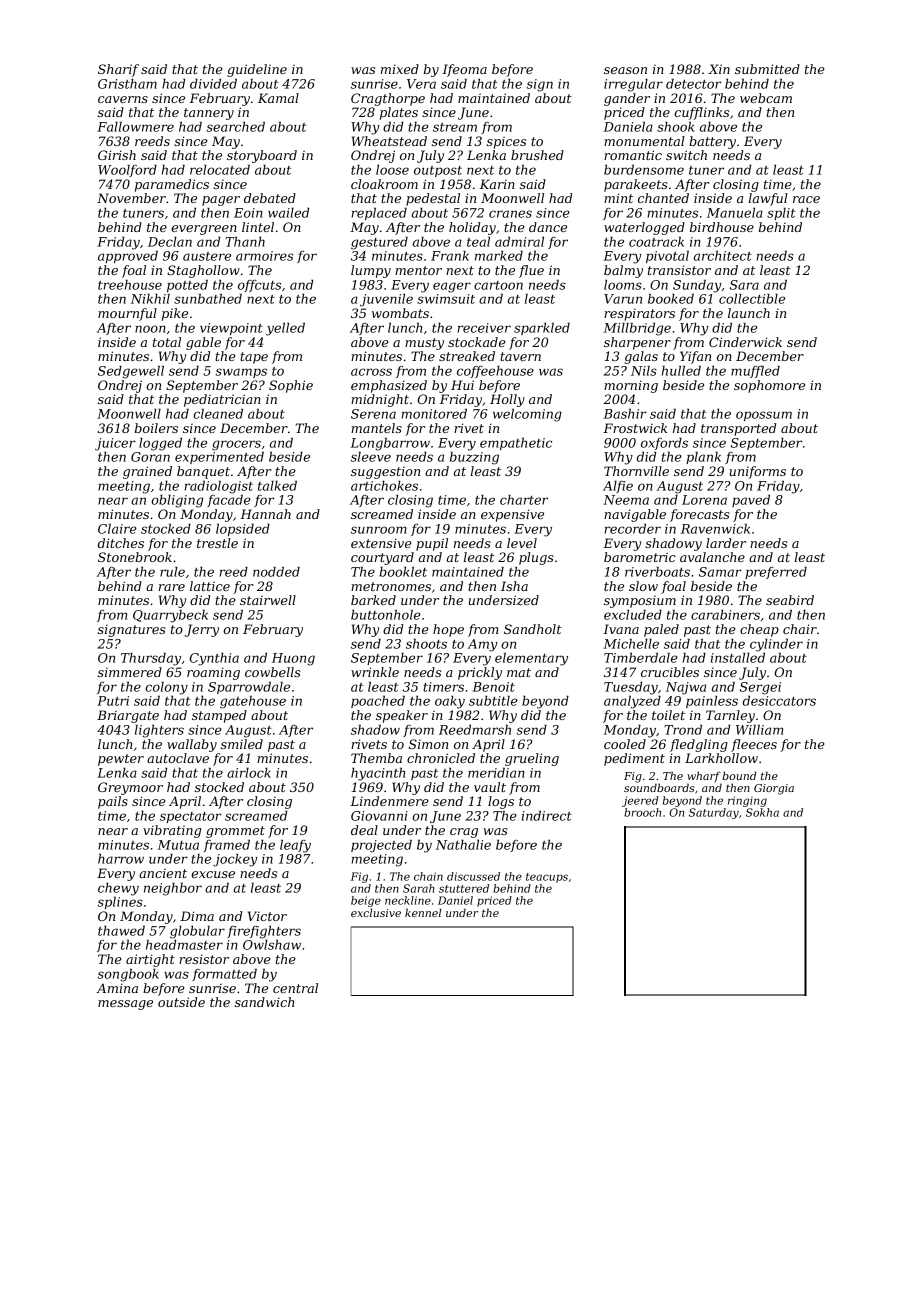 The height and width of the document is (1308, 924). What do you see at coordinates (455, 127) in the document?
I see `stream` at bounding box center [455, 127].
